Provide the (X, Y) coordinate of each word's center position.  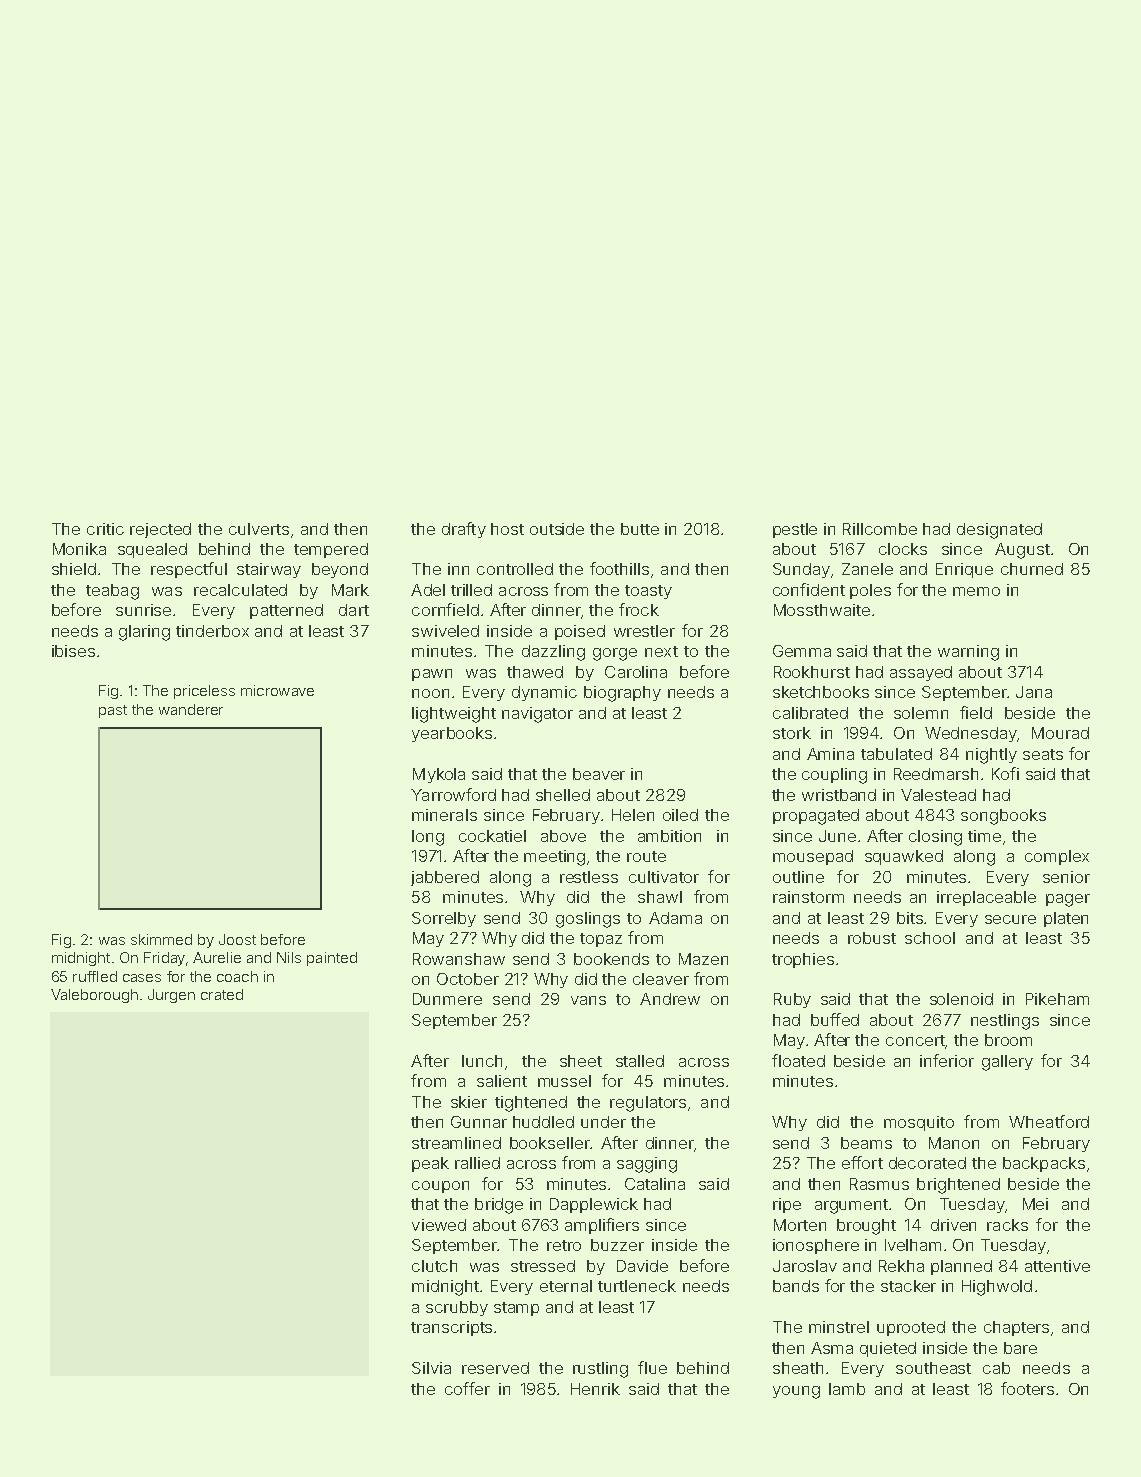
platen (1066, 919)
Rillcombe (880, 529)
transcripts (451, 1328)
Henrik (595, 1389)
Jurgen (171, 996)
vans (588, 1000)
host (507, 529)
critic (105, 529)
